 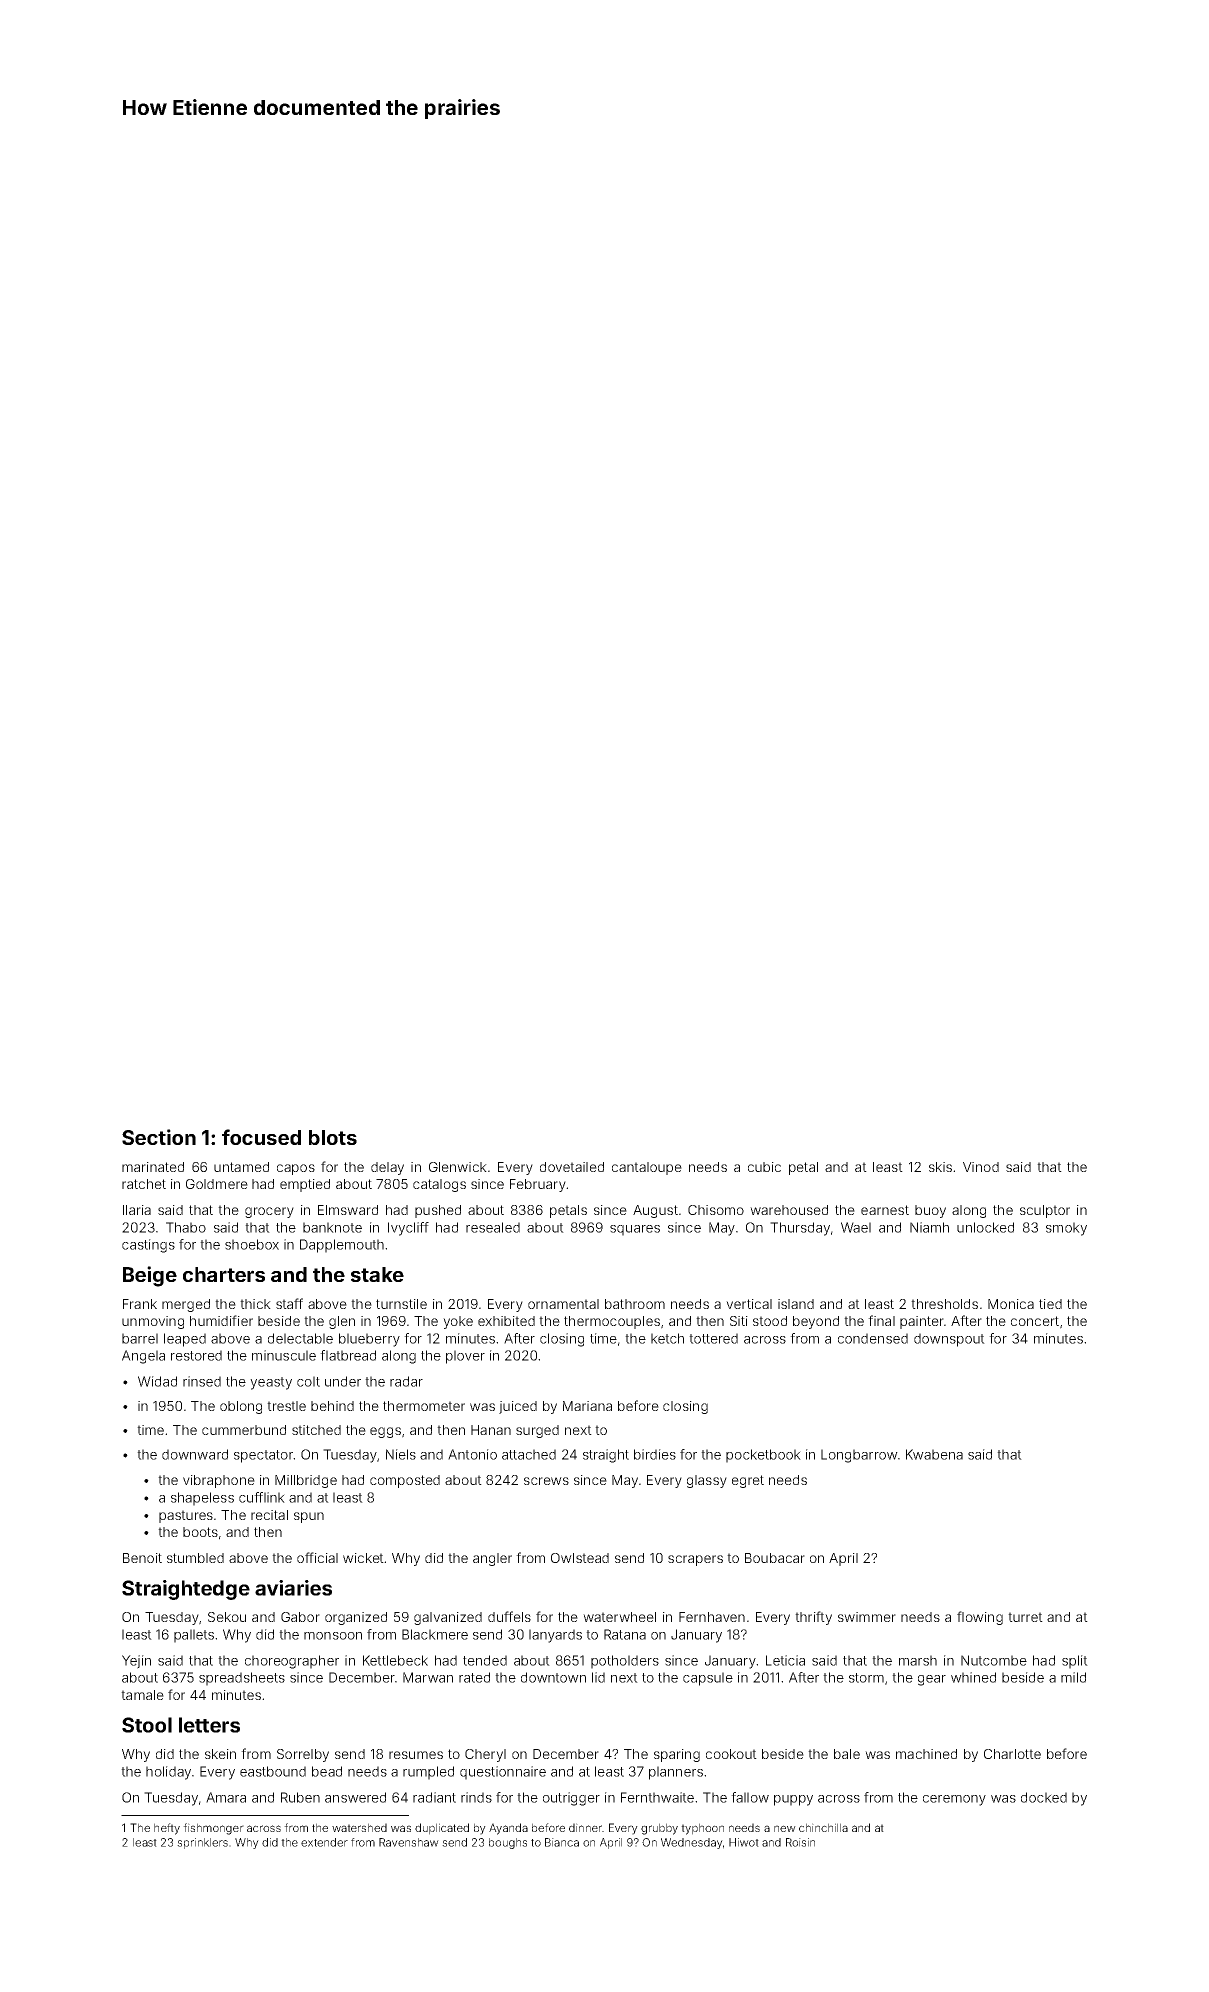 I want to click on Vinod, so click(x=981, y=1167).
